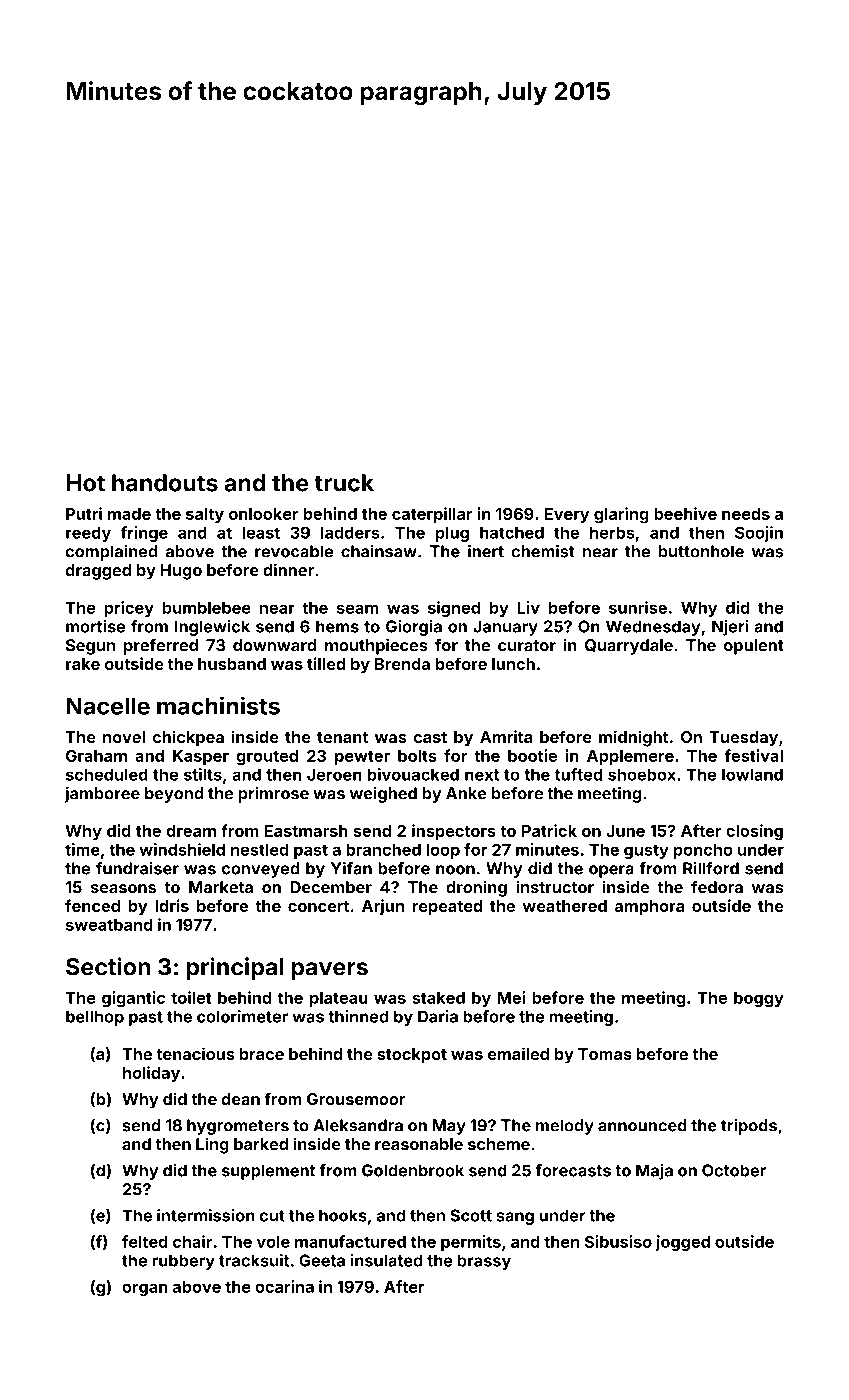 Image resolution: width=849 pixels, height=1400 pixels. I want to click on boggy, so click(759, 999).
